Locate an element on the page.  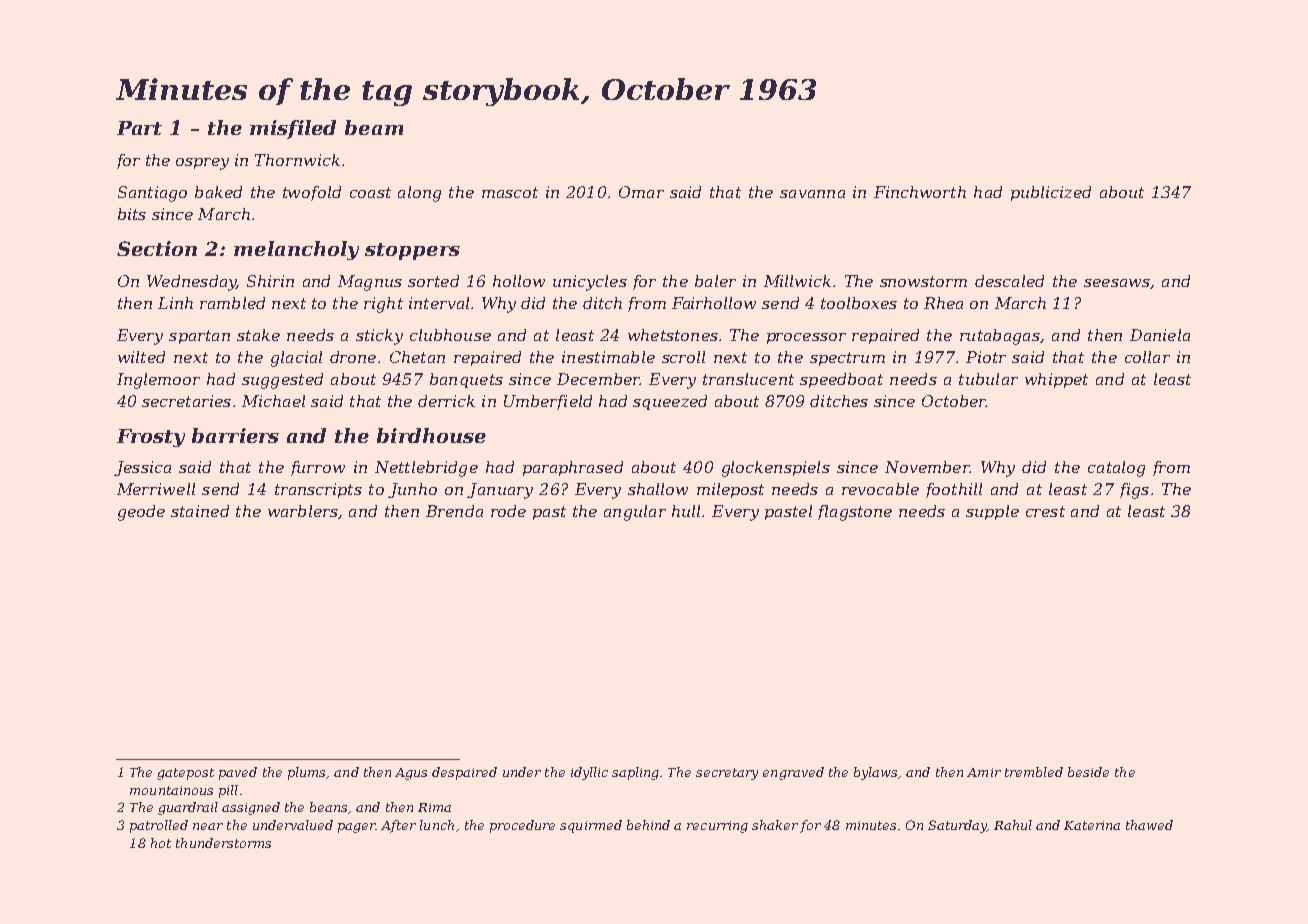
thawed is located at coordinates (1149, 825).
